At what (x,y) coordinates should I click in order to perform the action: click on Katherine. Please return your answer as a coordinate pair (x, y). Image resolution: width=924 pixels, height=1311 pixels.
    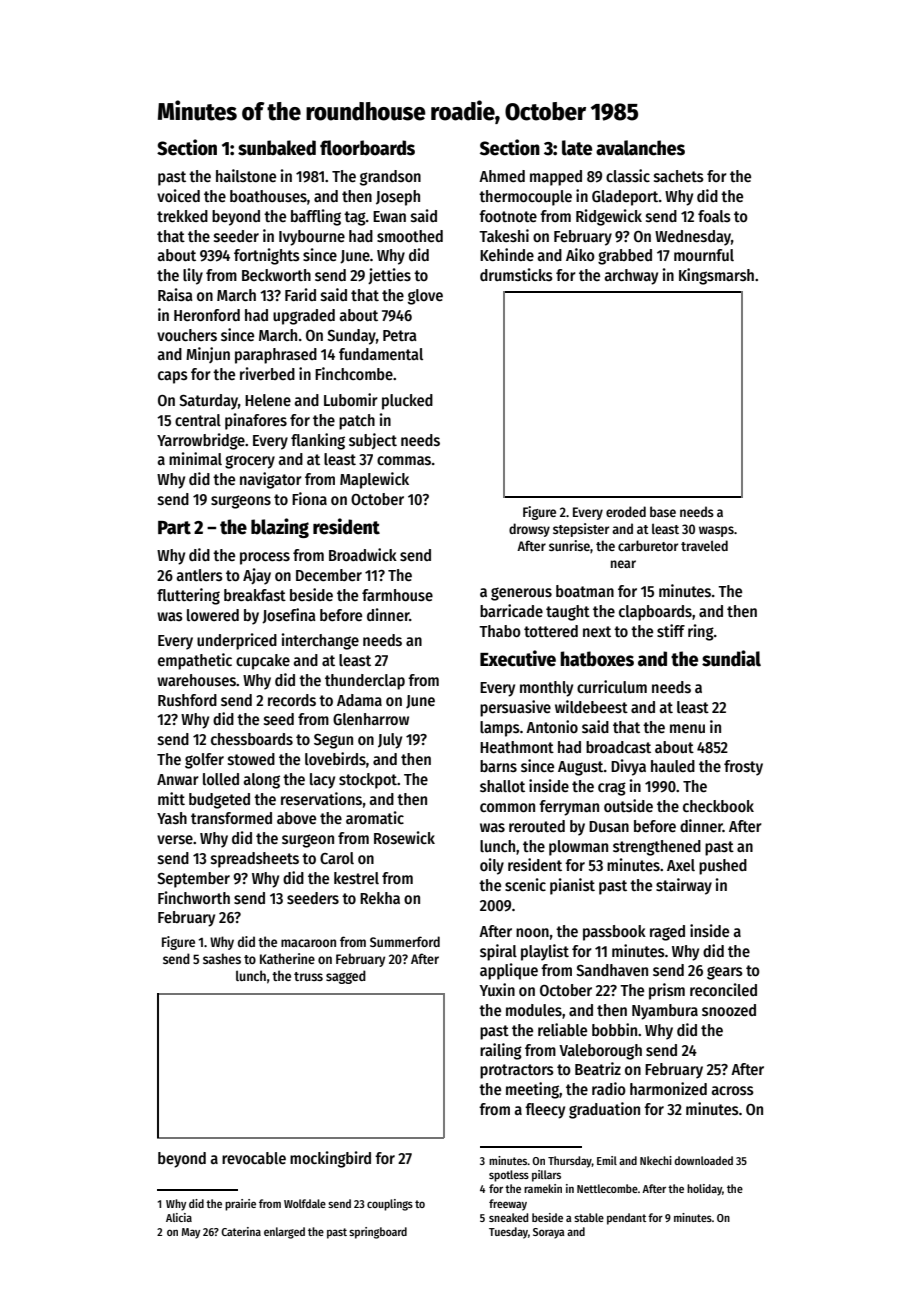
    Looking at the image, I should click on (287, 958).
